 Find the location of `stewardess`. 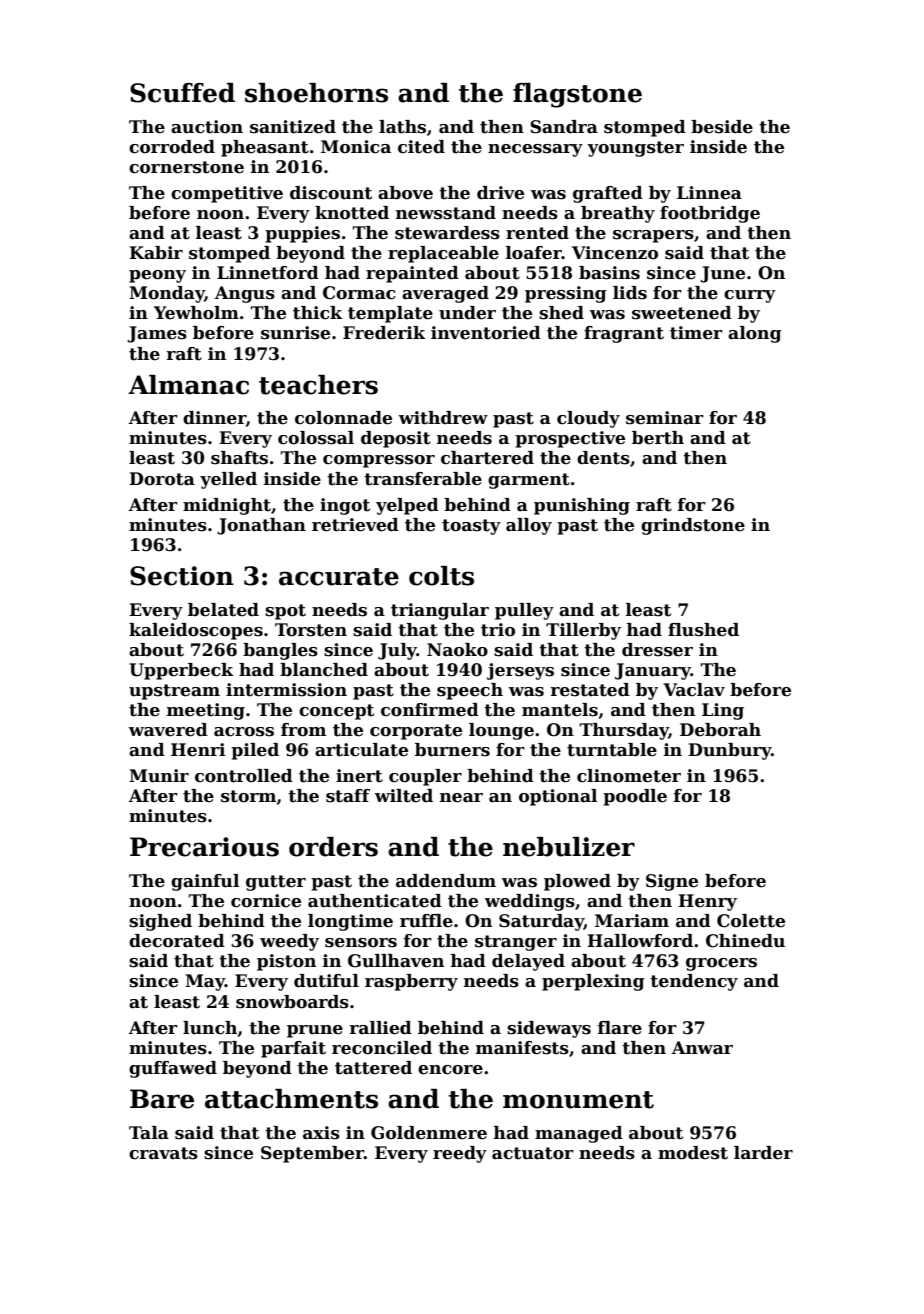

stewardess is located at coordinates (447, 233).
